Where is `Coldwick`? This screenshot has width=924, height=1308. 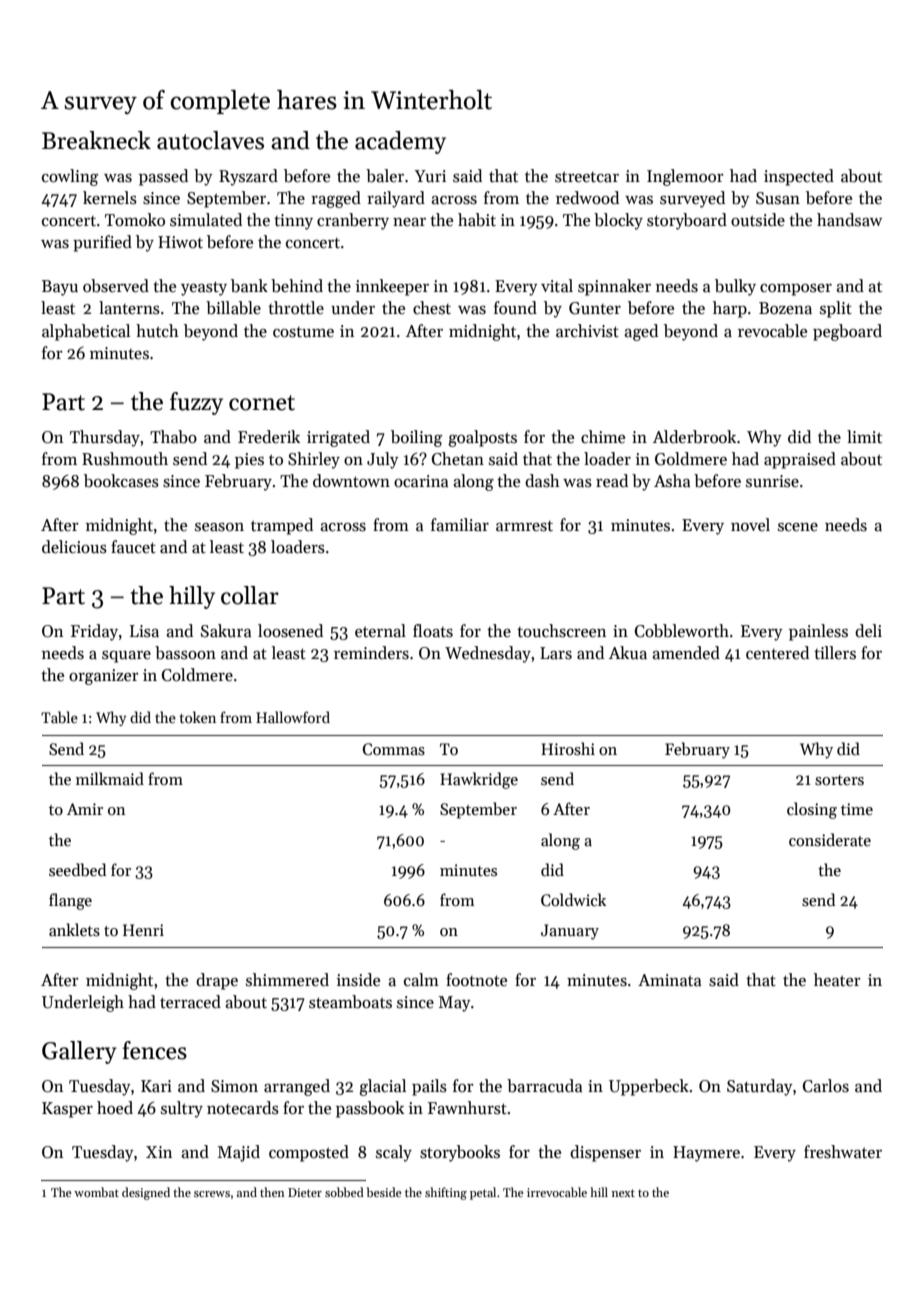 Coldwick is located at coordinates (573, 899).
